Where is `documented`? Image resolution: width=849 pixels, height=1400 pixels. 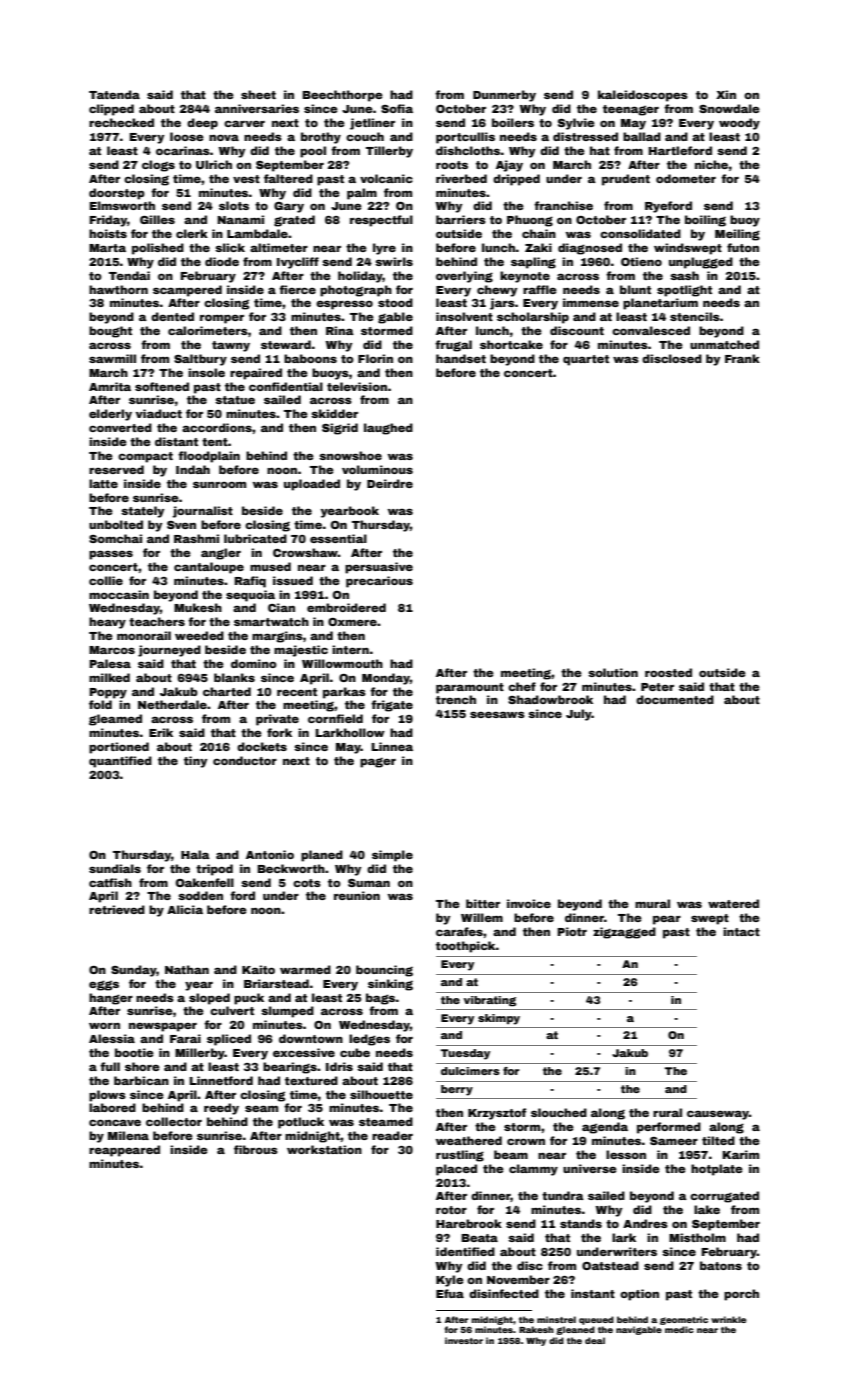
documented is located at coordinates (675, 699).
